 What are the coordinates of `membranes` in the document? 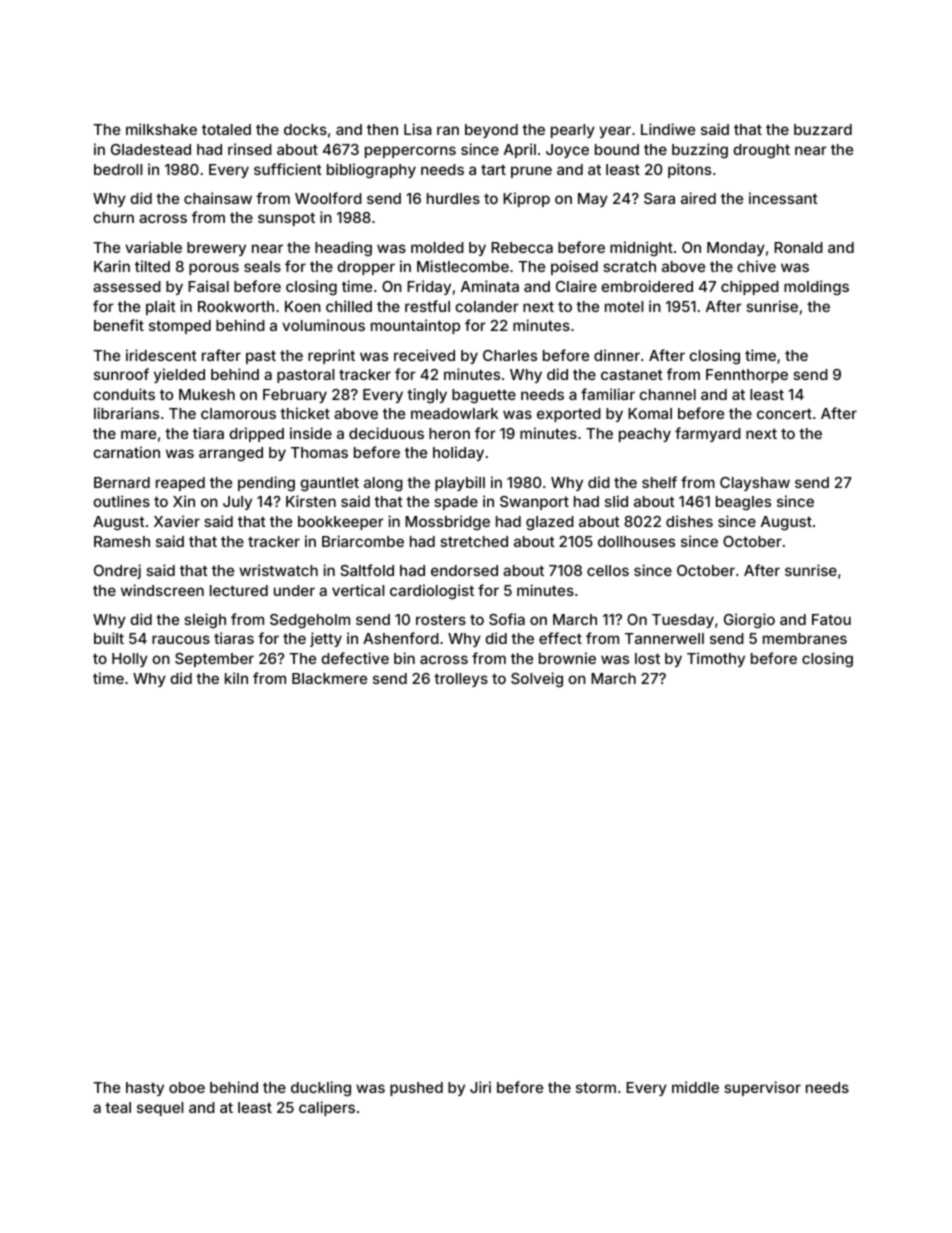 It's located at (805, 638).
